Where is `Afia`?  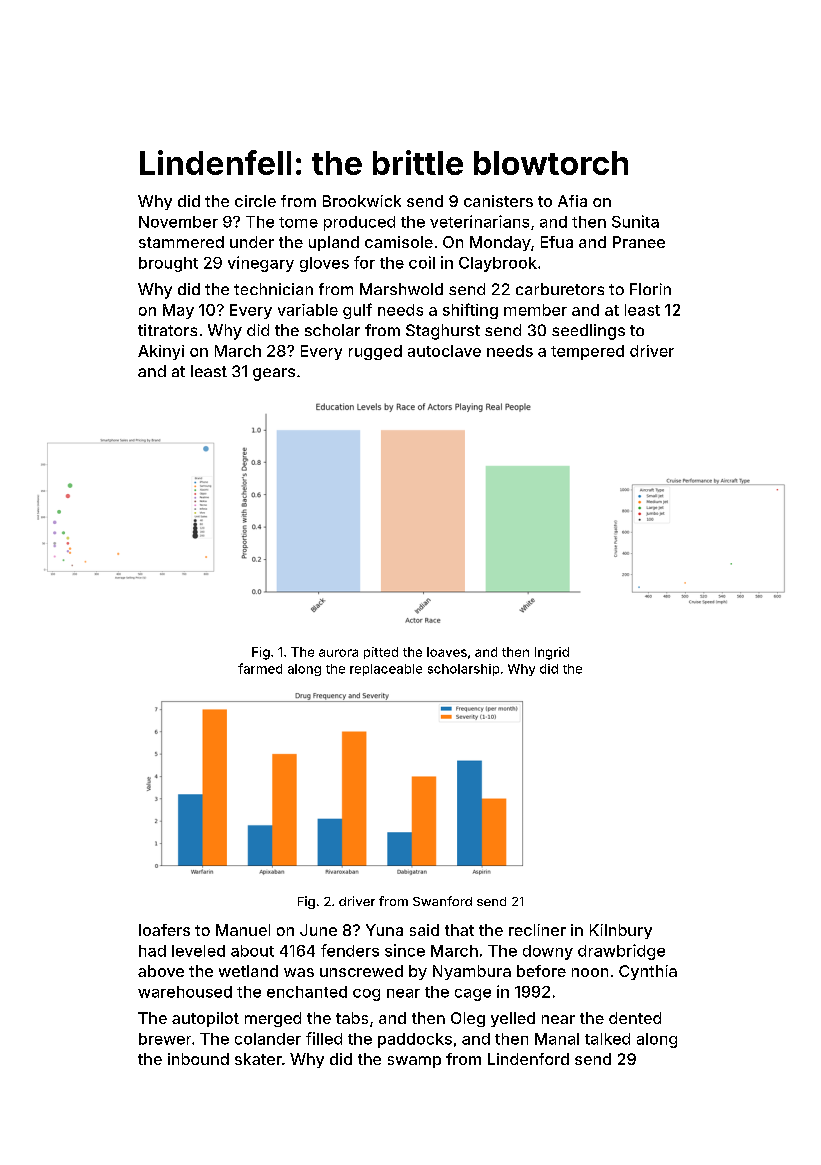
Afia is located at coordinates (572, 201).
